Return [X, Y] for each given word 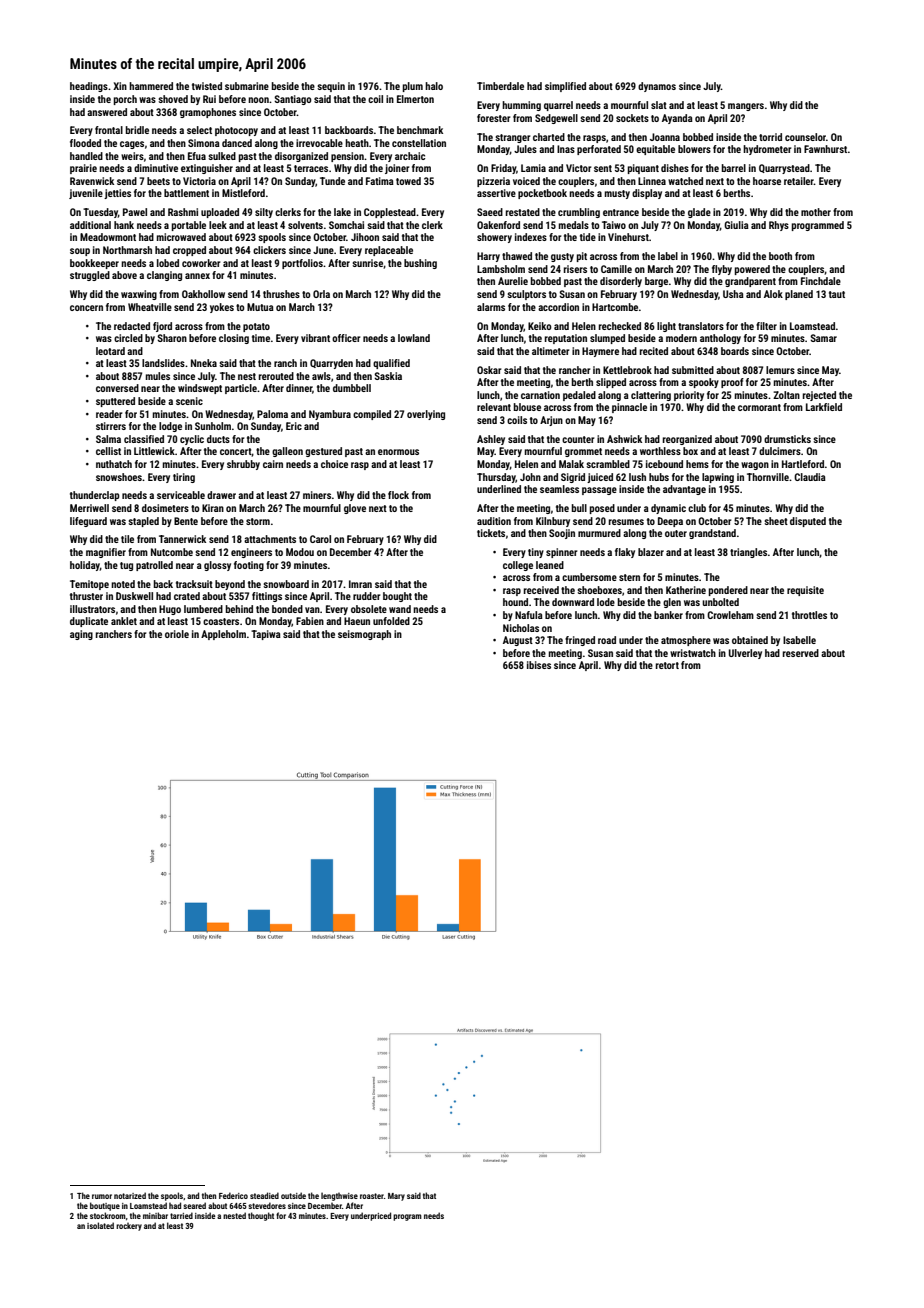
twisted [207, 86]
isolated [100, 1225]
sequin [331, 87]
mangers [746, 107]
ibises [539, 665]
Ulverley [745, 654]
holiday [85, 566]
